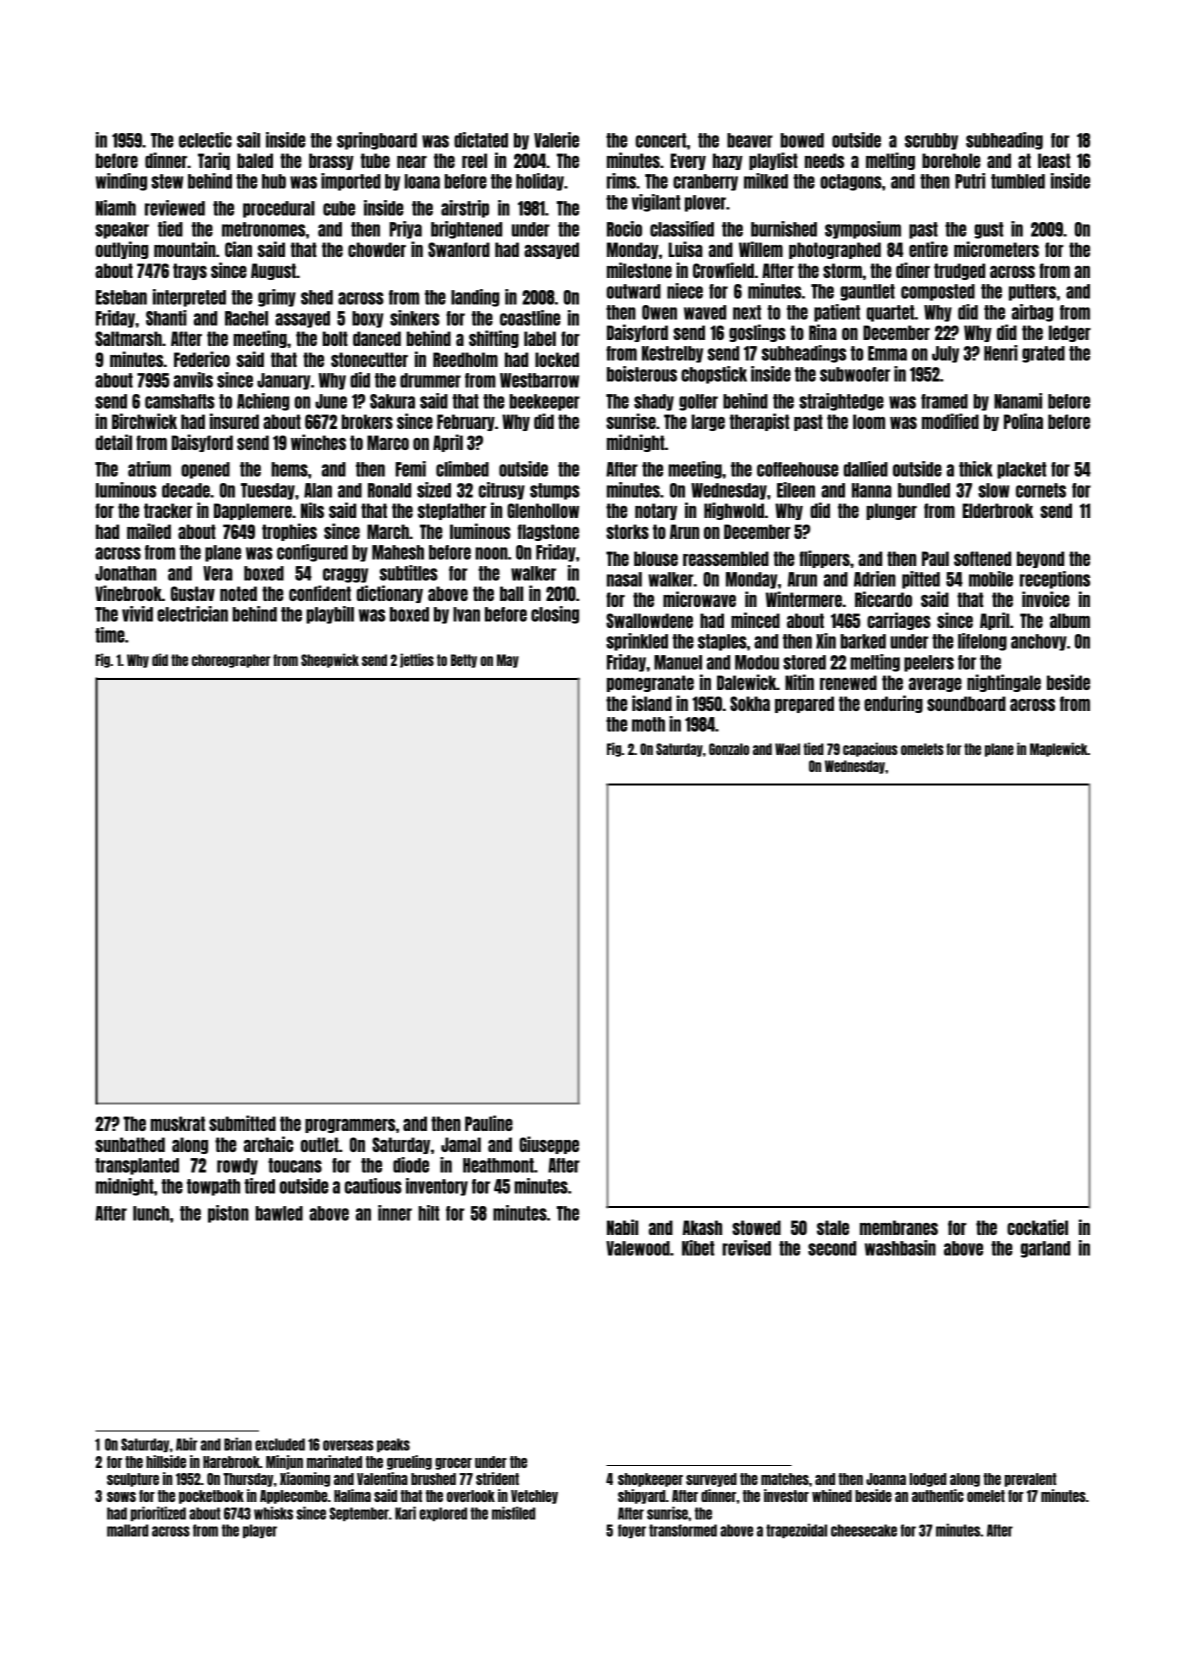 This page has width=1186, height=1678. What do you see at coordinates (555, 491) in the page?
I see `stumps` at bounding box center [555, 491].
